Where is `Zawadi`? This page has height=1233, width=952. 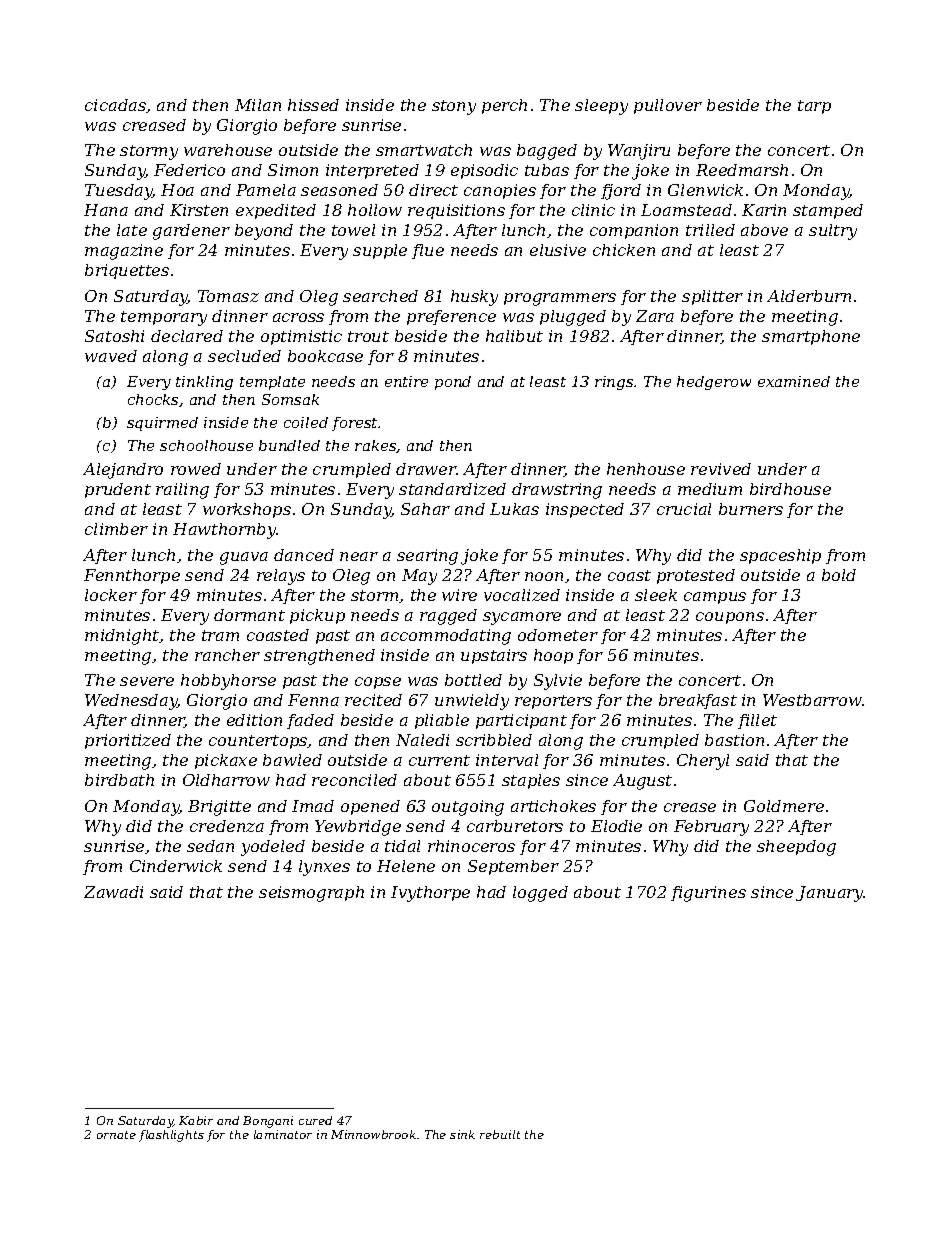
Zawadi is located at coordinates (113, 892).
